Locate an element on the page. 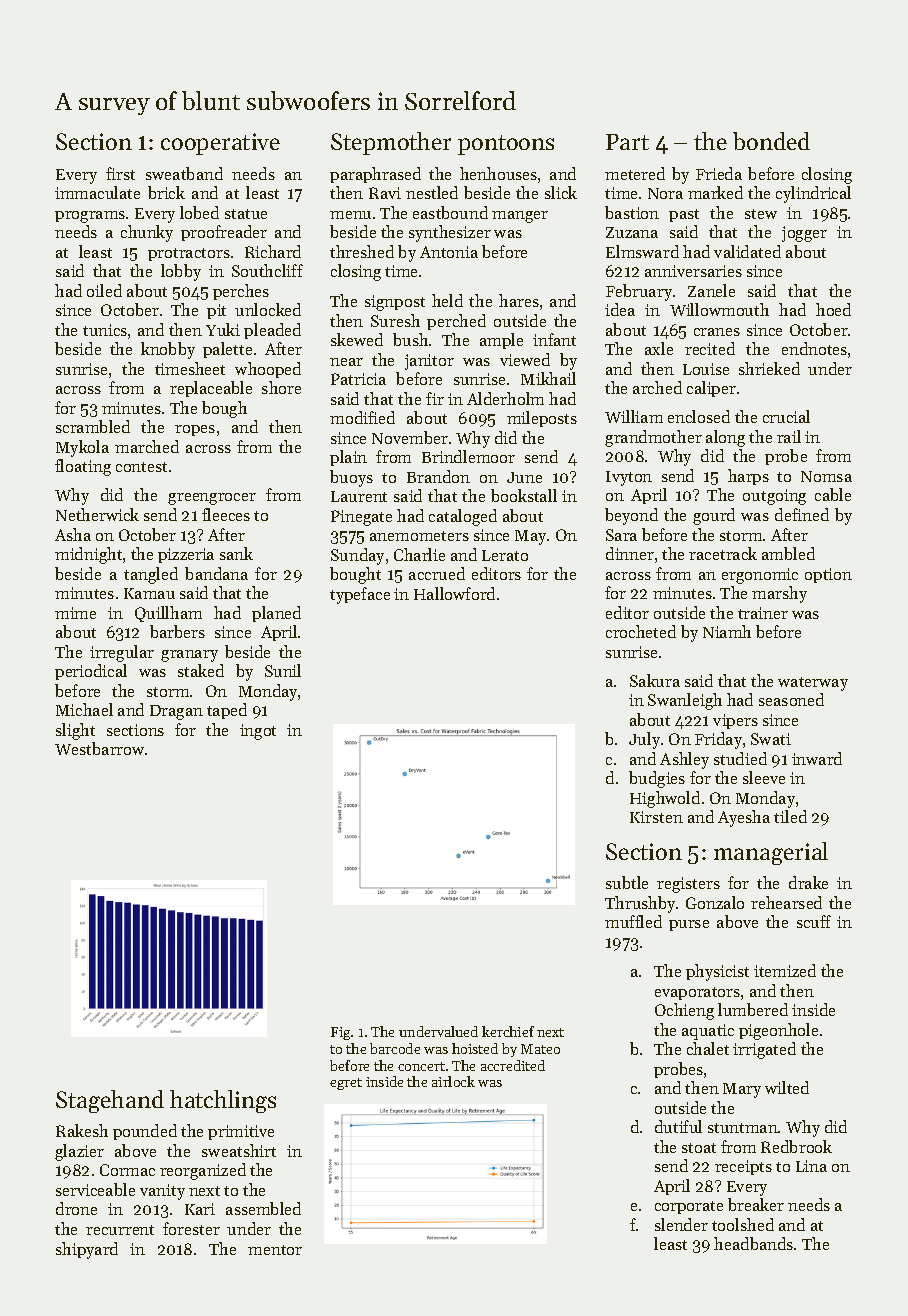 The width and height of the image is (908, 1316). corporate is located at coordinates (689, 1207).
